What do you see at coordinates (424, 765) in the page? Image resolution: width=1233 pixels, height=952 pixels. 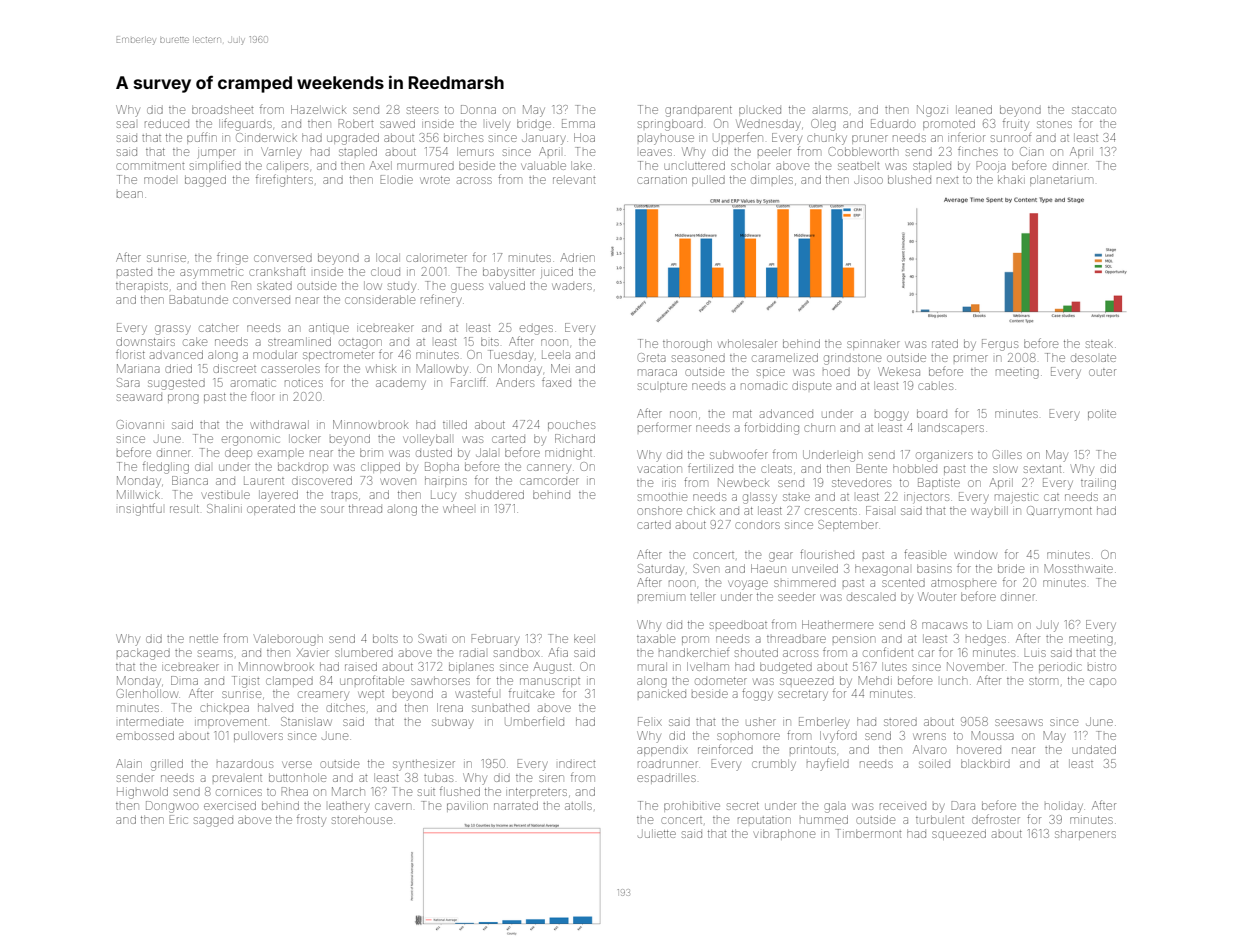 I see `synthesizer` at bounding box center [424, 765].
